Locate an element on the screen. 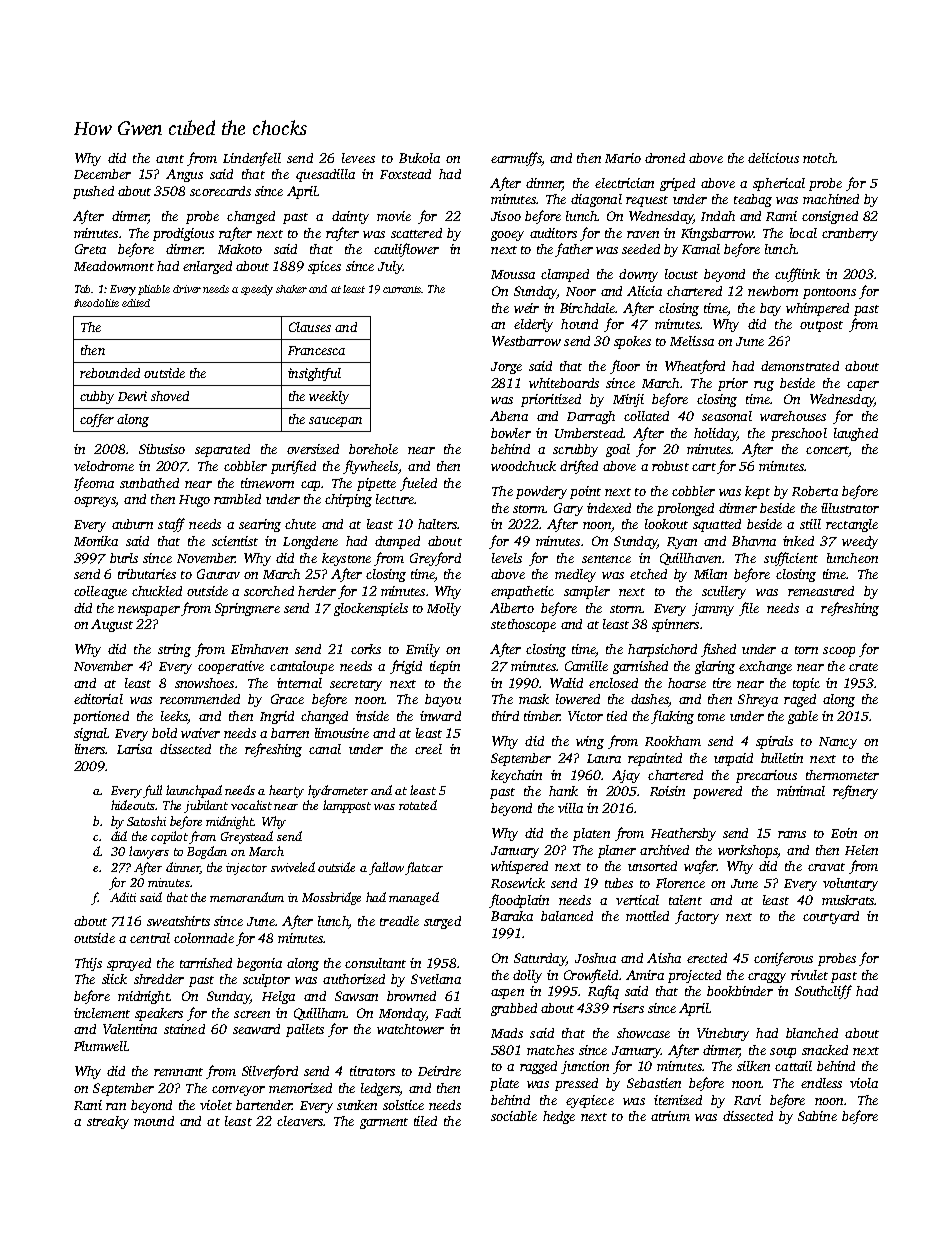 This screenshot has height=1233, width=952. matches is located at coordinates (550, 1050).
